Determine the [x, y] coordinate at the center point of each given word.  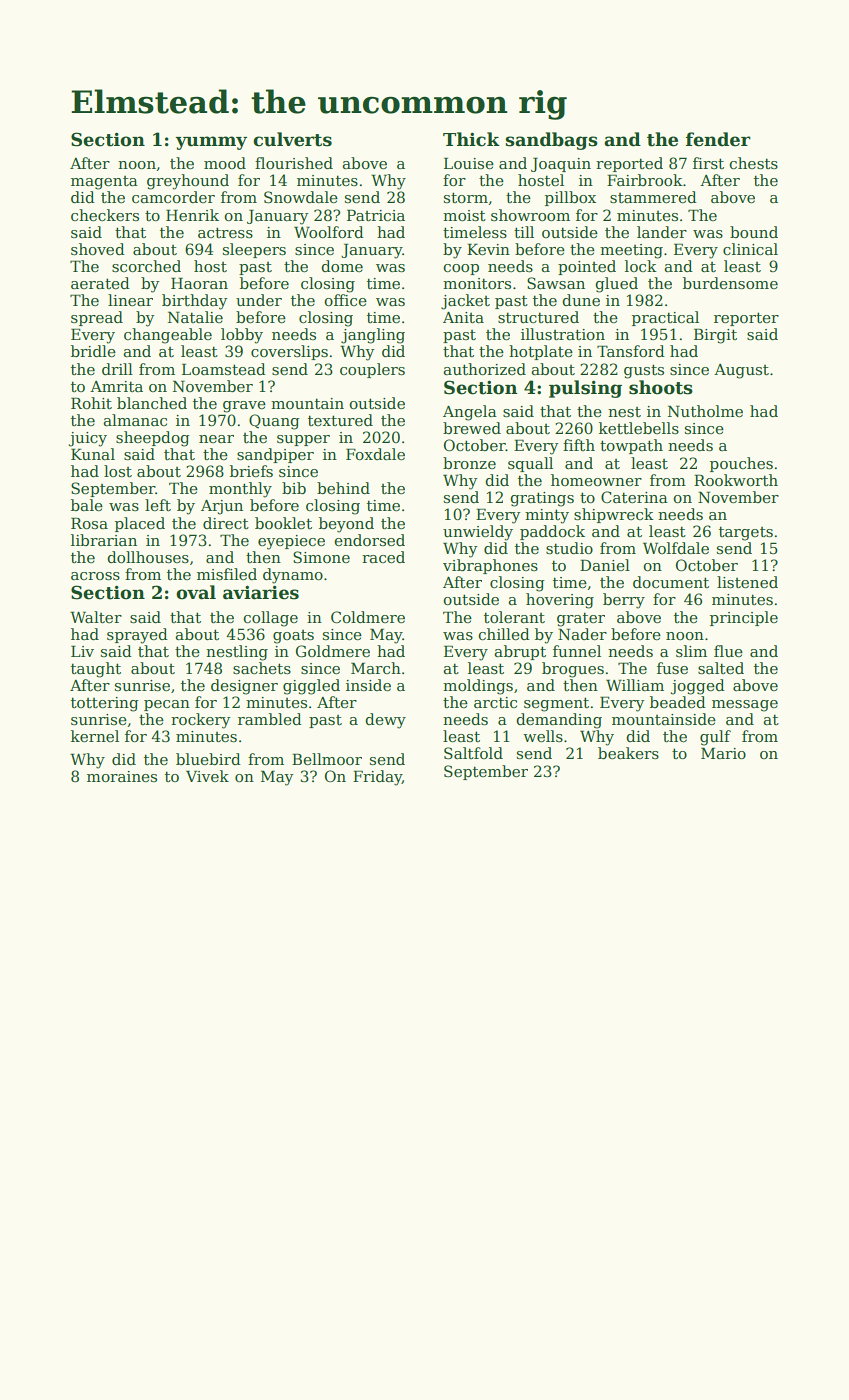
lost [118, 471]
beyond [346, 525]
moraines [122, 776]
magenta [104, 183]
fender [718, 139]
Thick [471, 139]
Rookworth [736, 480]
